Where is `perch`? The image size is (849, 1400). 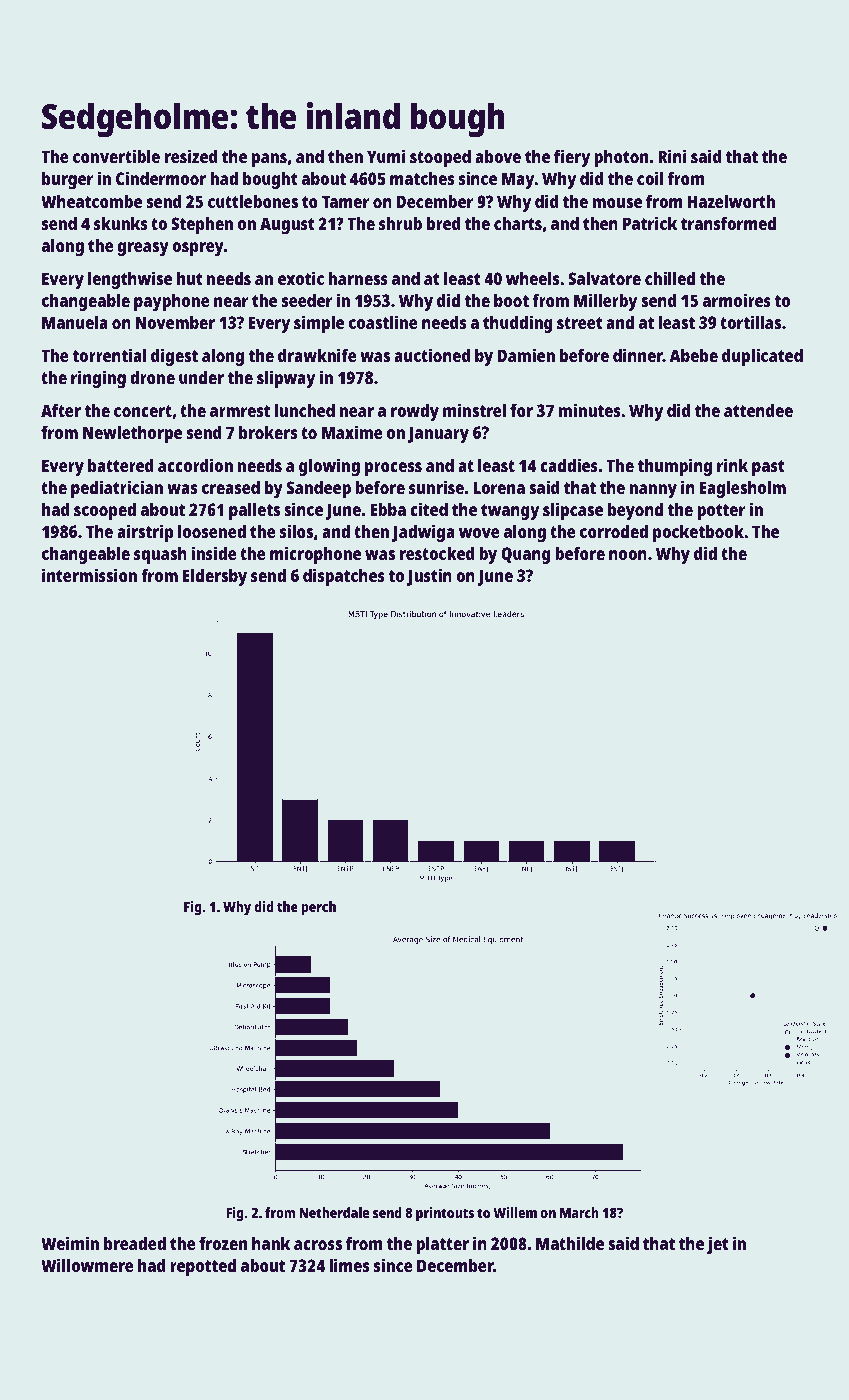
perch is located at coordinates (319, 908).
